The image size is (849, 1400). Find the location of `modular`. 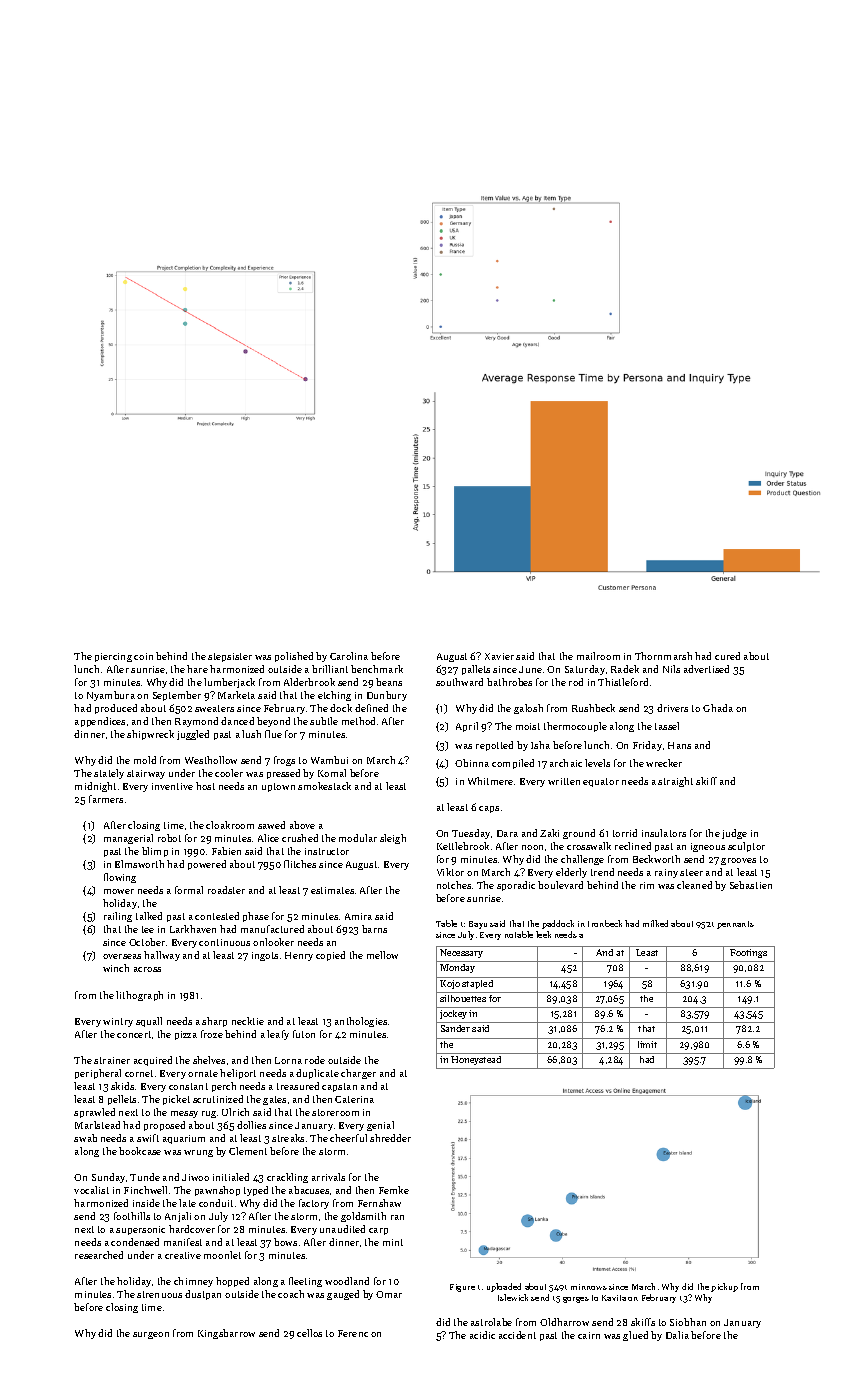

modular is located at coordinates (358, 838).
